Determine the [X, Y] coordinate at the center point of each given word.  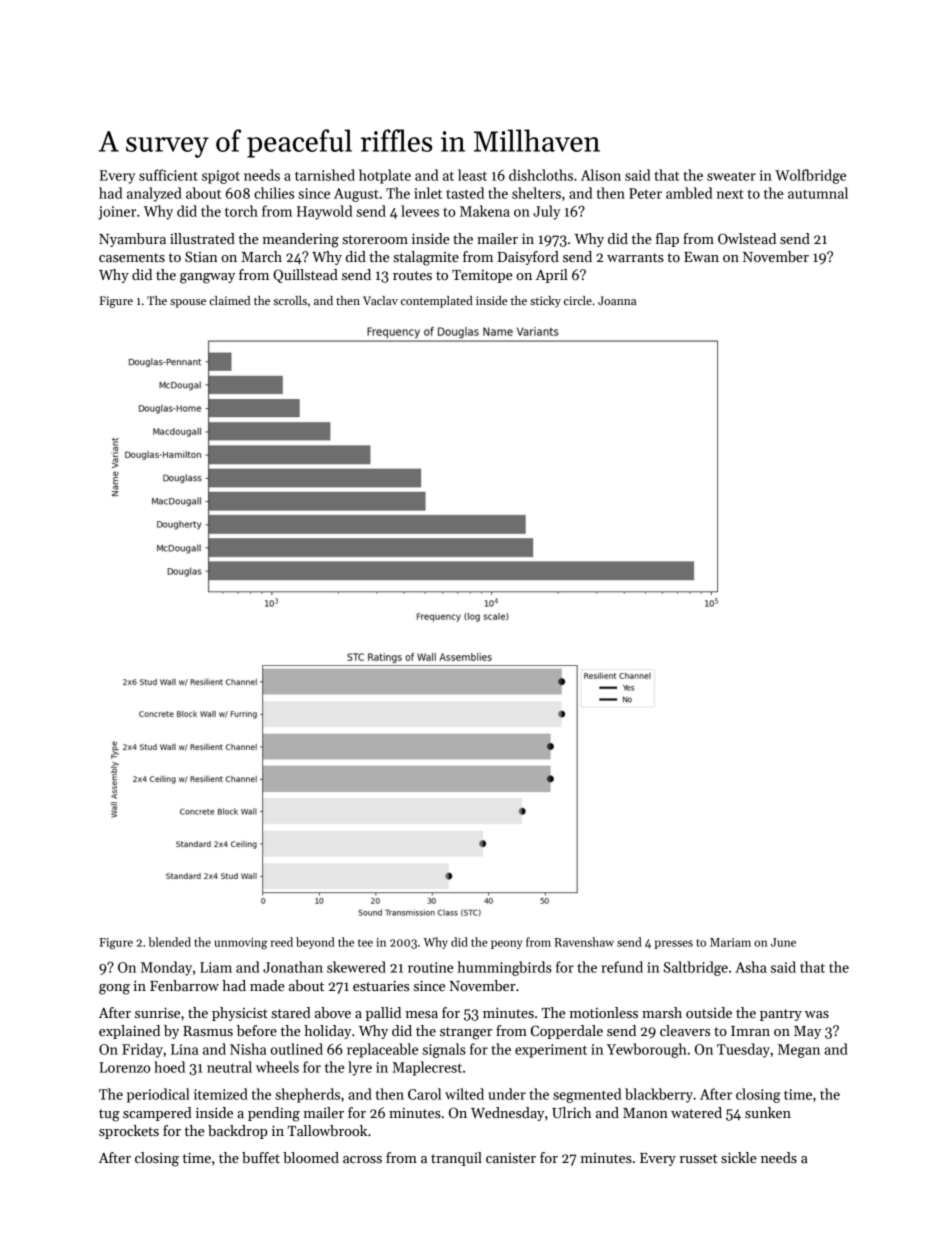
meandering [300, 240]
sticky [545, 302]
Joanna [617, 300]
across [362, 1159]
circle [578, 300]
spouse [188, 303]
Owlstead [747, 238]
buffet [261, 1157]
